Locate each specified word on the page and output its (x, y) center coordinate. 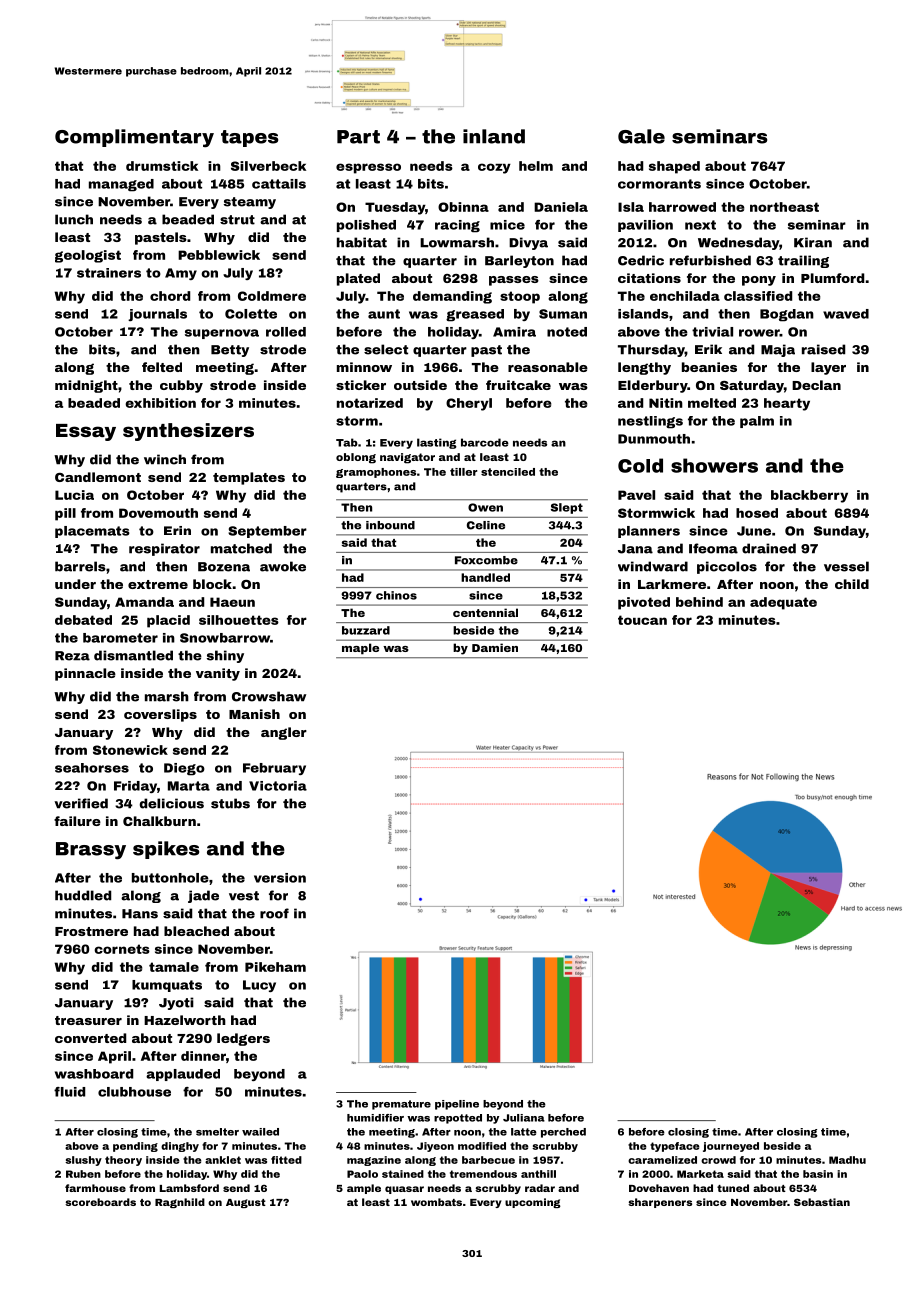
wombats (436, 1202)
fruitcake (518, 385)
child (852, 584)
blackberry (809, 496)
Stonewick (130, 750)
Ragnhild (180, 1203)
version (280, 878)
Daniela (561, 207)
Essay (86, 432)
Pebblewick (219, 255)
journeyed (731, 1147)
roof (274, 913)
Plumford (832, 278)
